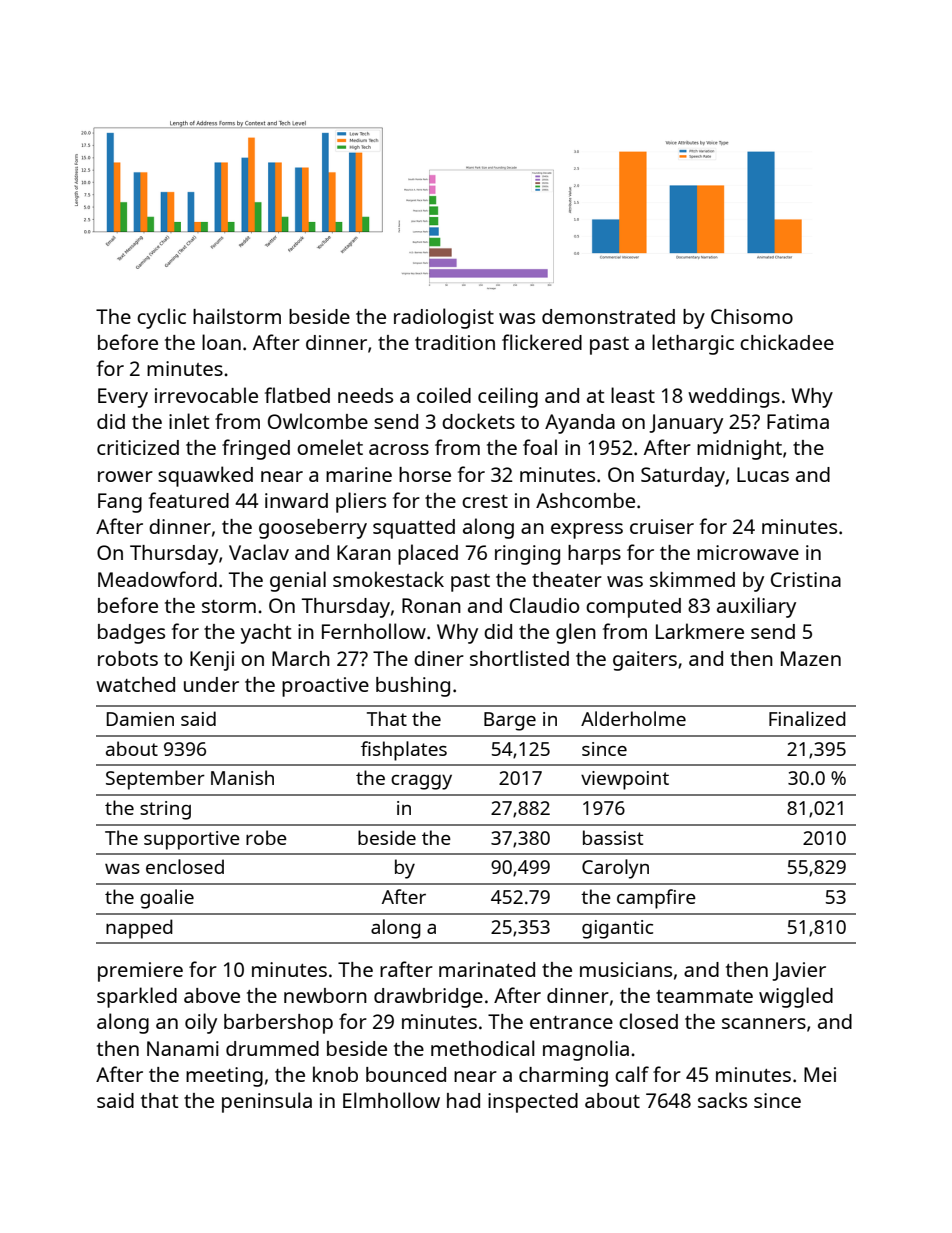  Describe the element at coordinates (189, 500) in the image. I see `featured` at that location.
